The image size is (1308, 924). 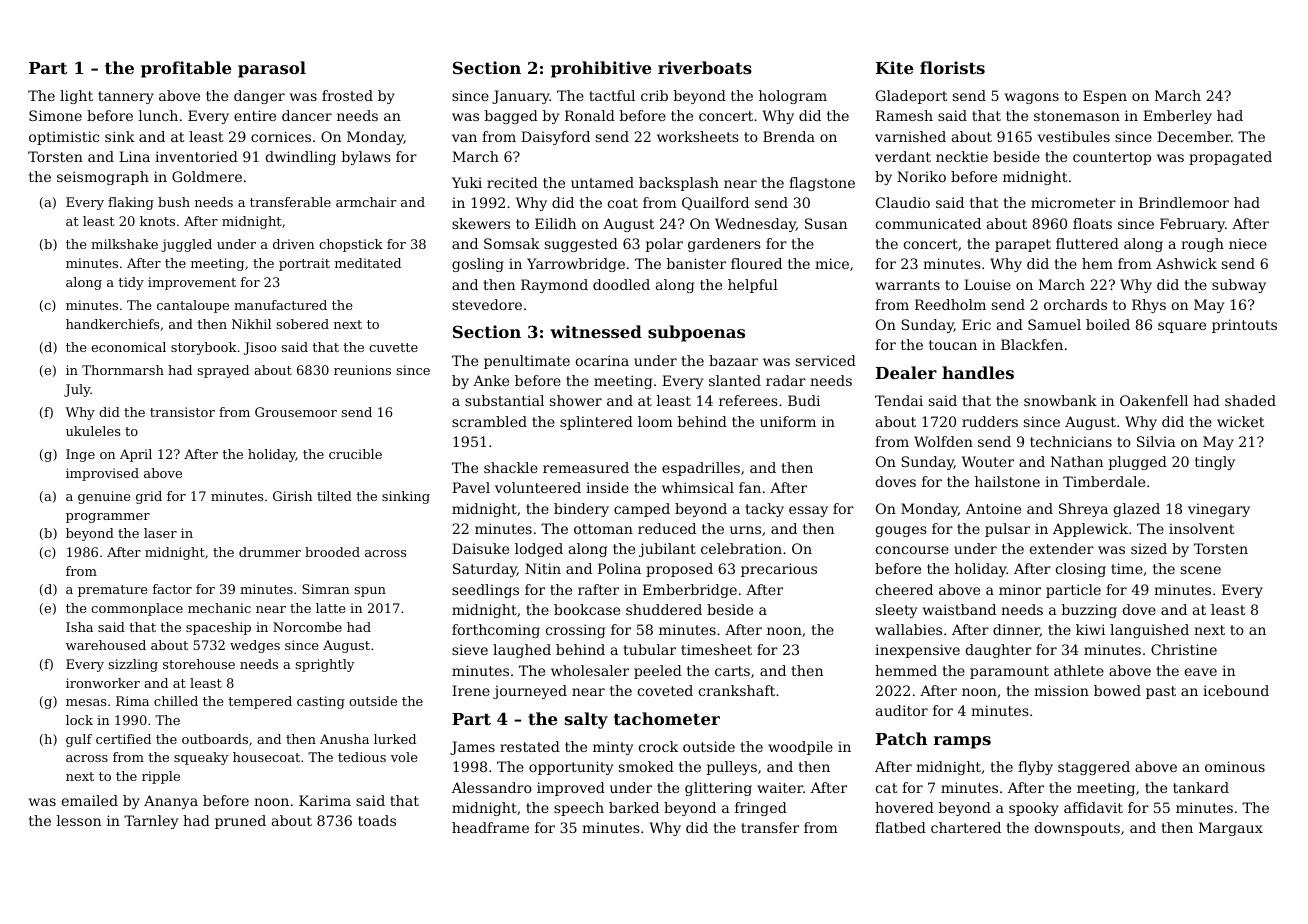 I want to click on ocarina, so click(x=602, y=360).
